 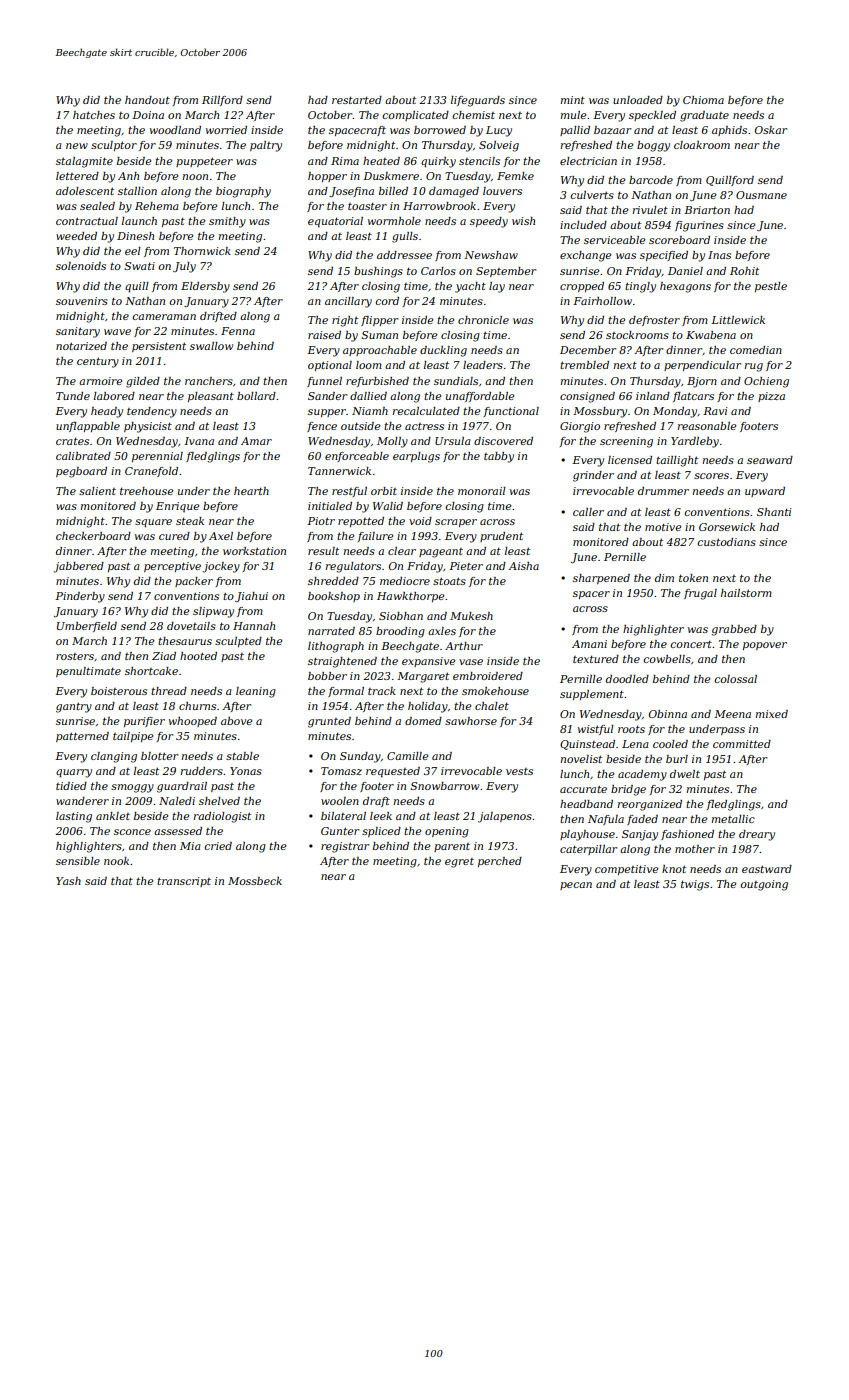 What do you see at coordinates (148, 427) in the document?
I see `physicist` at bounding box center [148, 427].
